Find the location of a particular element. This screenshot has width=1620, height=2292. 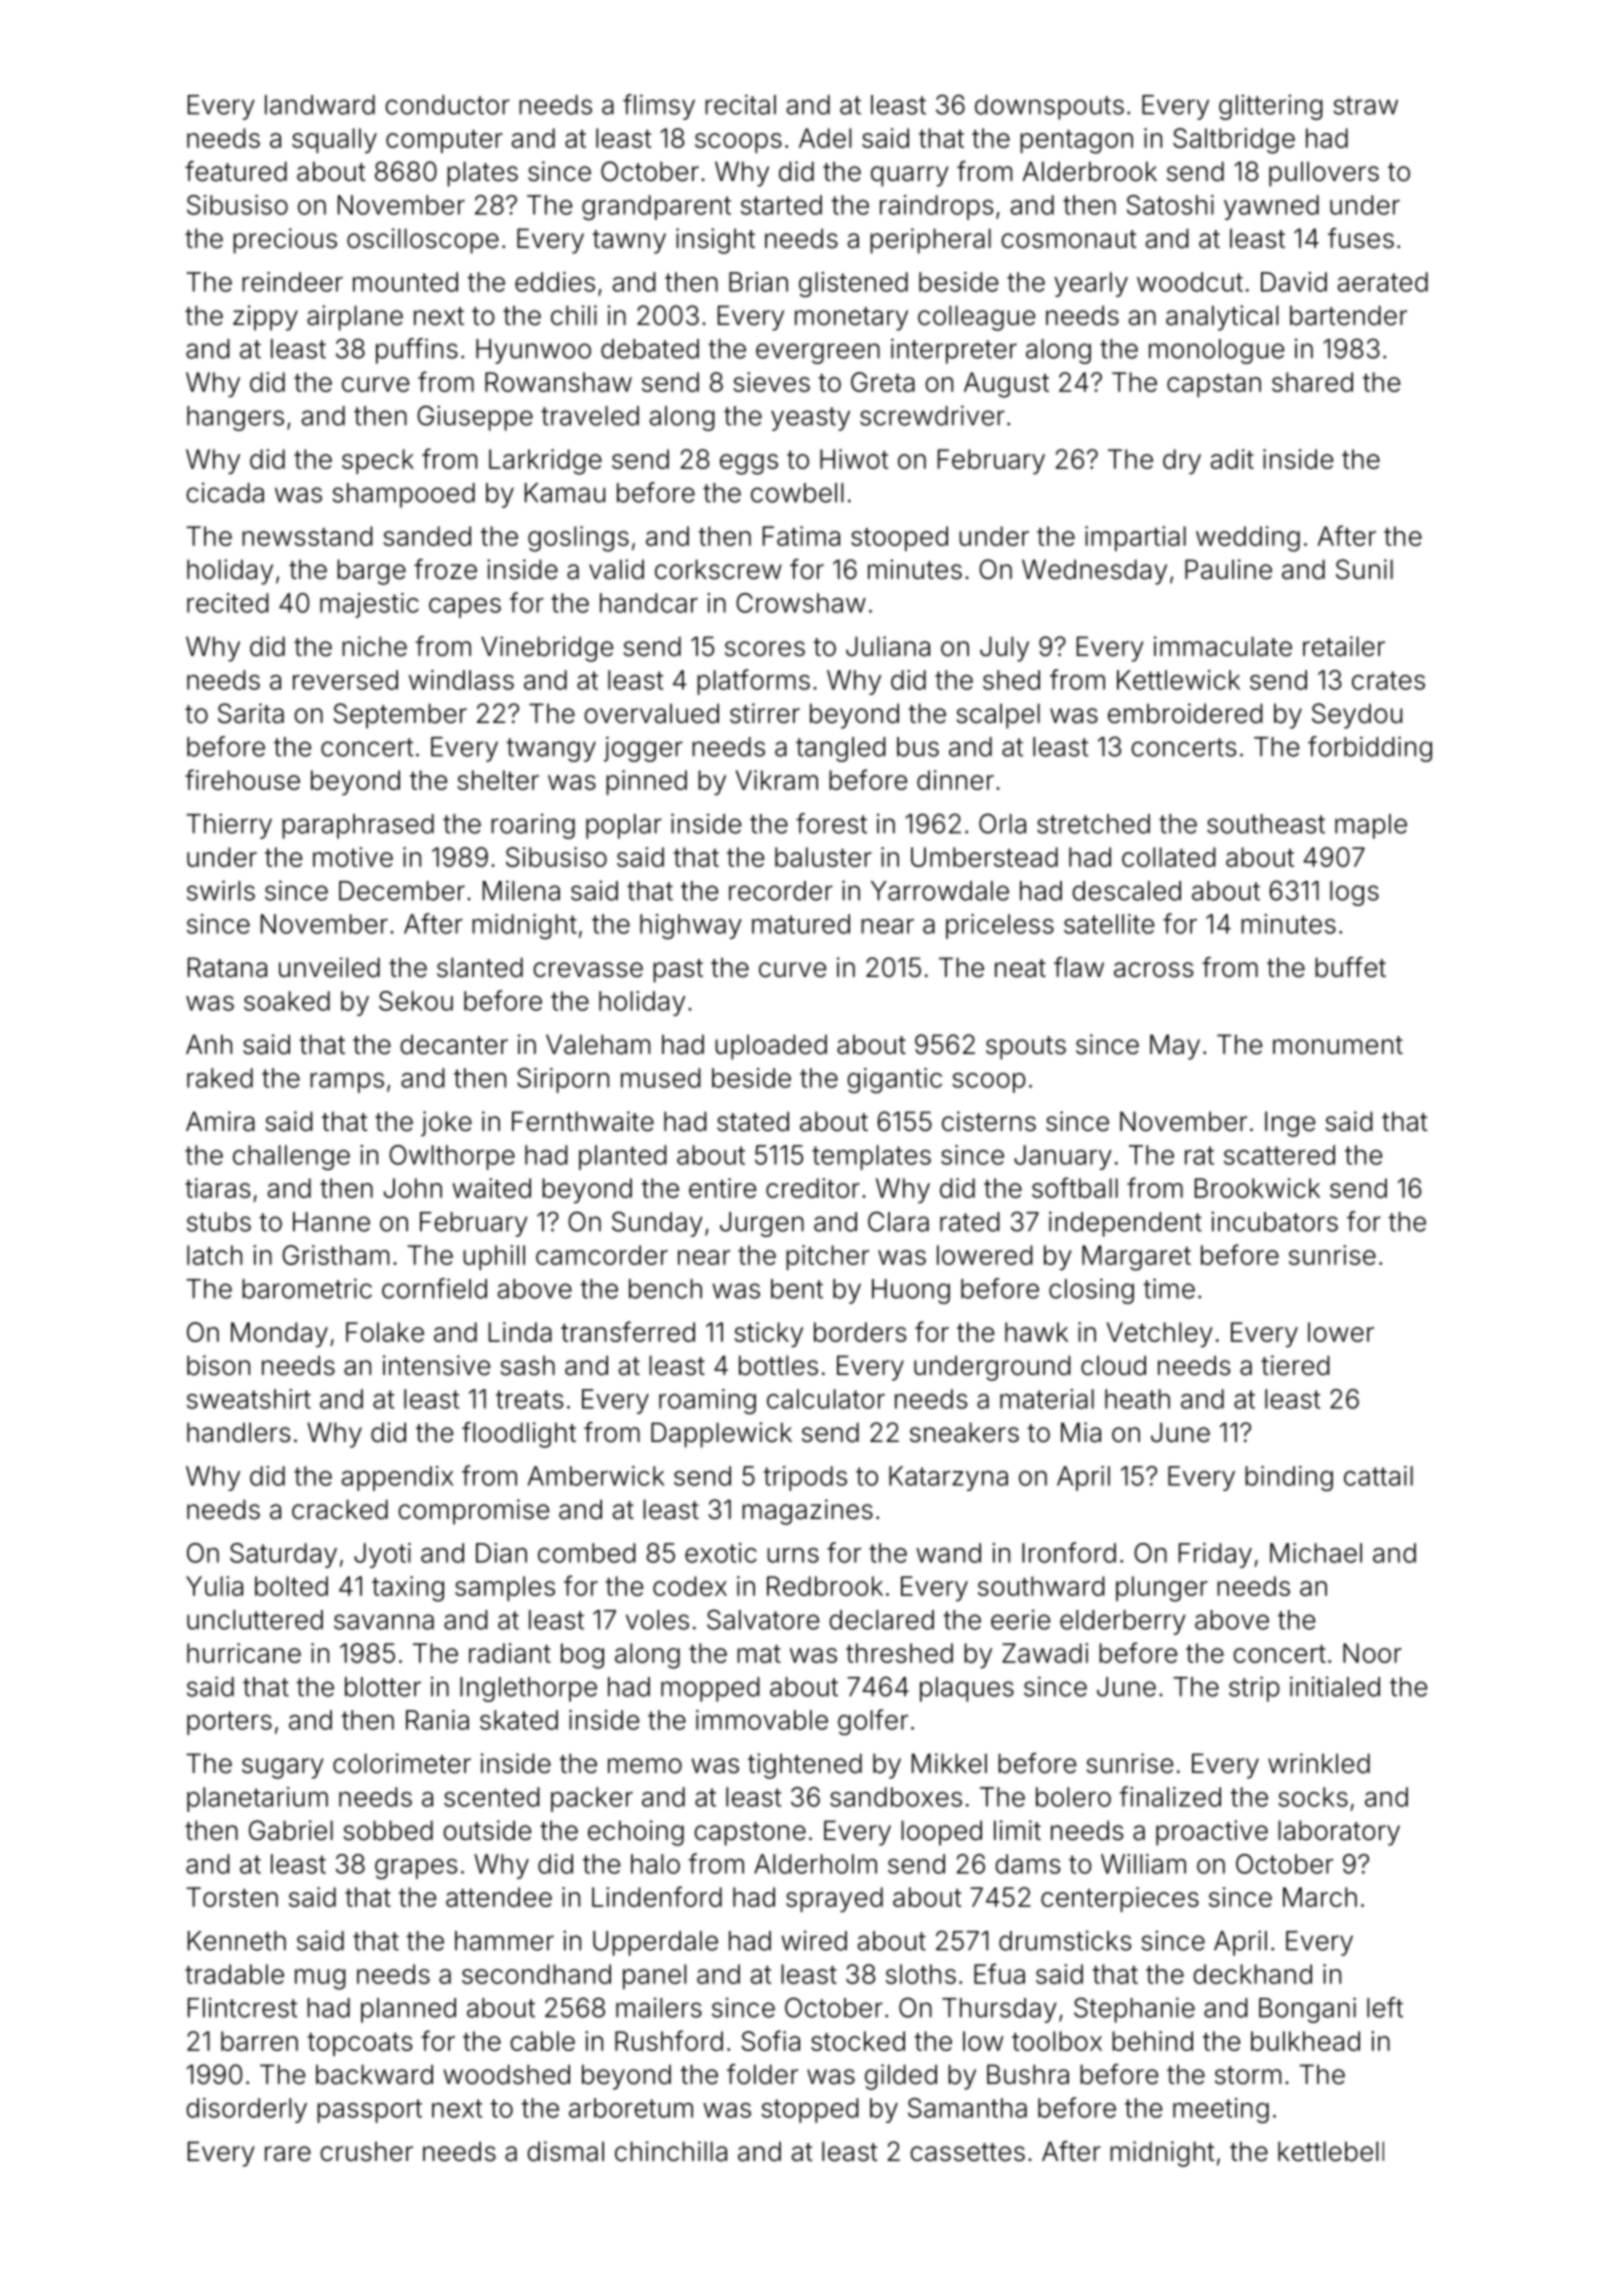

straw is located at coordinates (1365, 105).
